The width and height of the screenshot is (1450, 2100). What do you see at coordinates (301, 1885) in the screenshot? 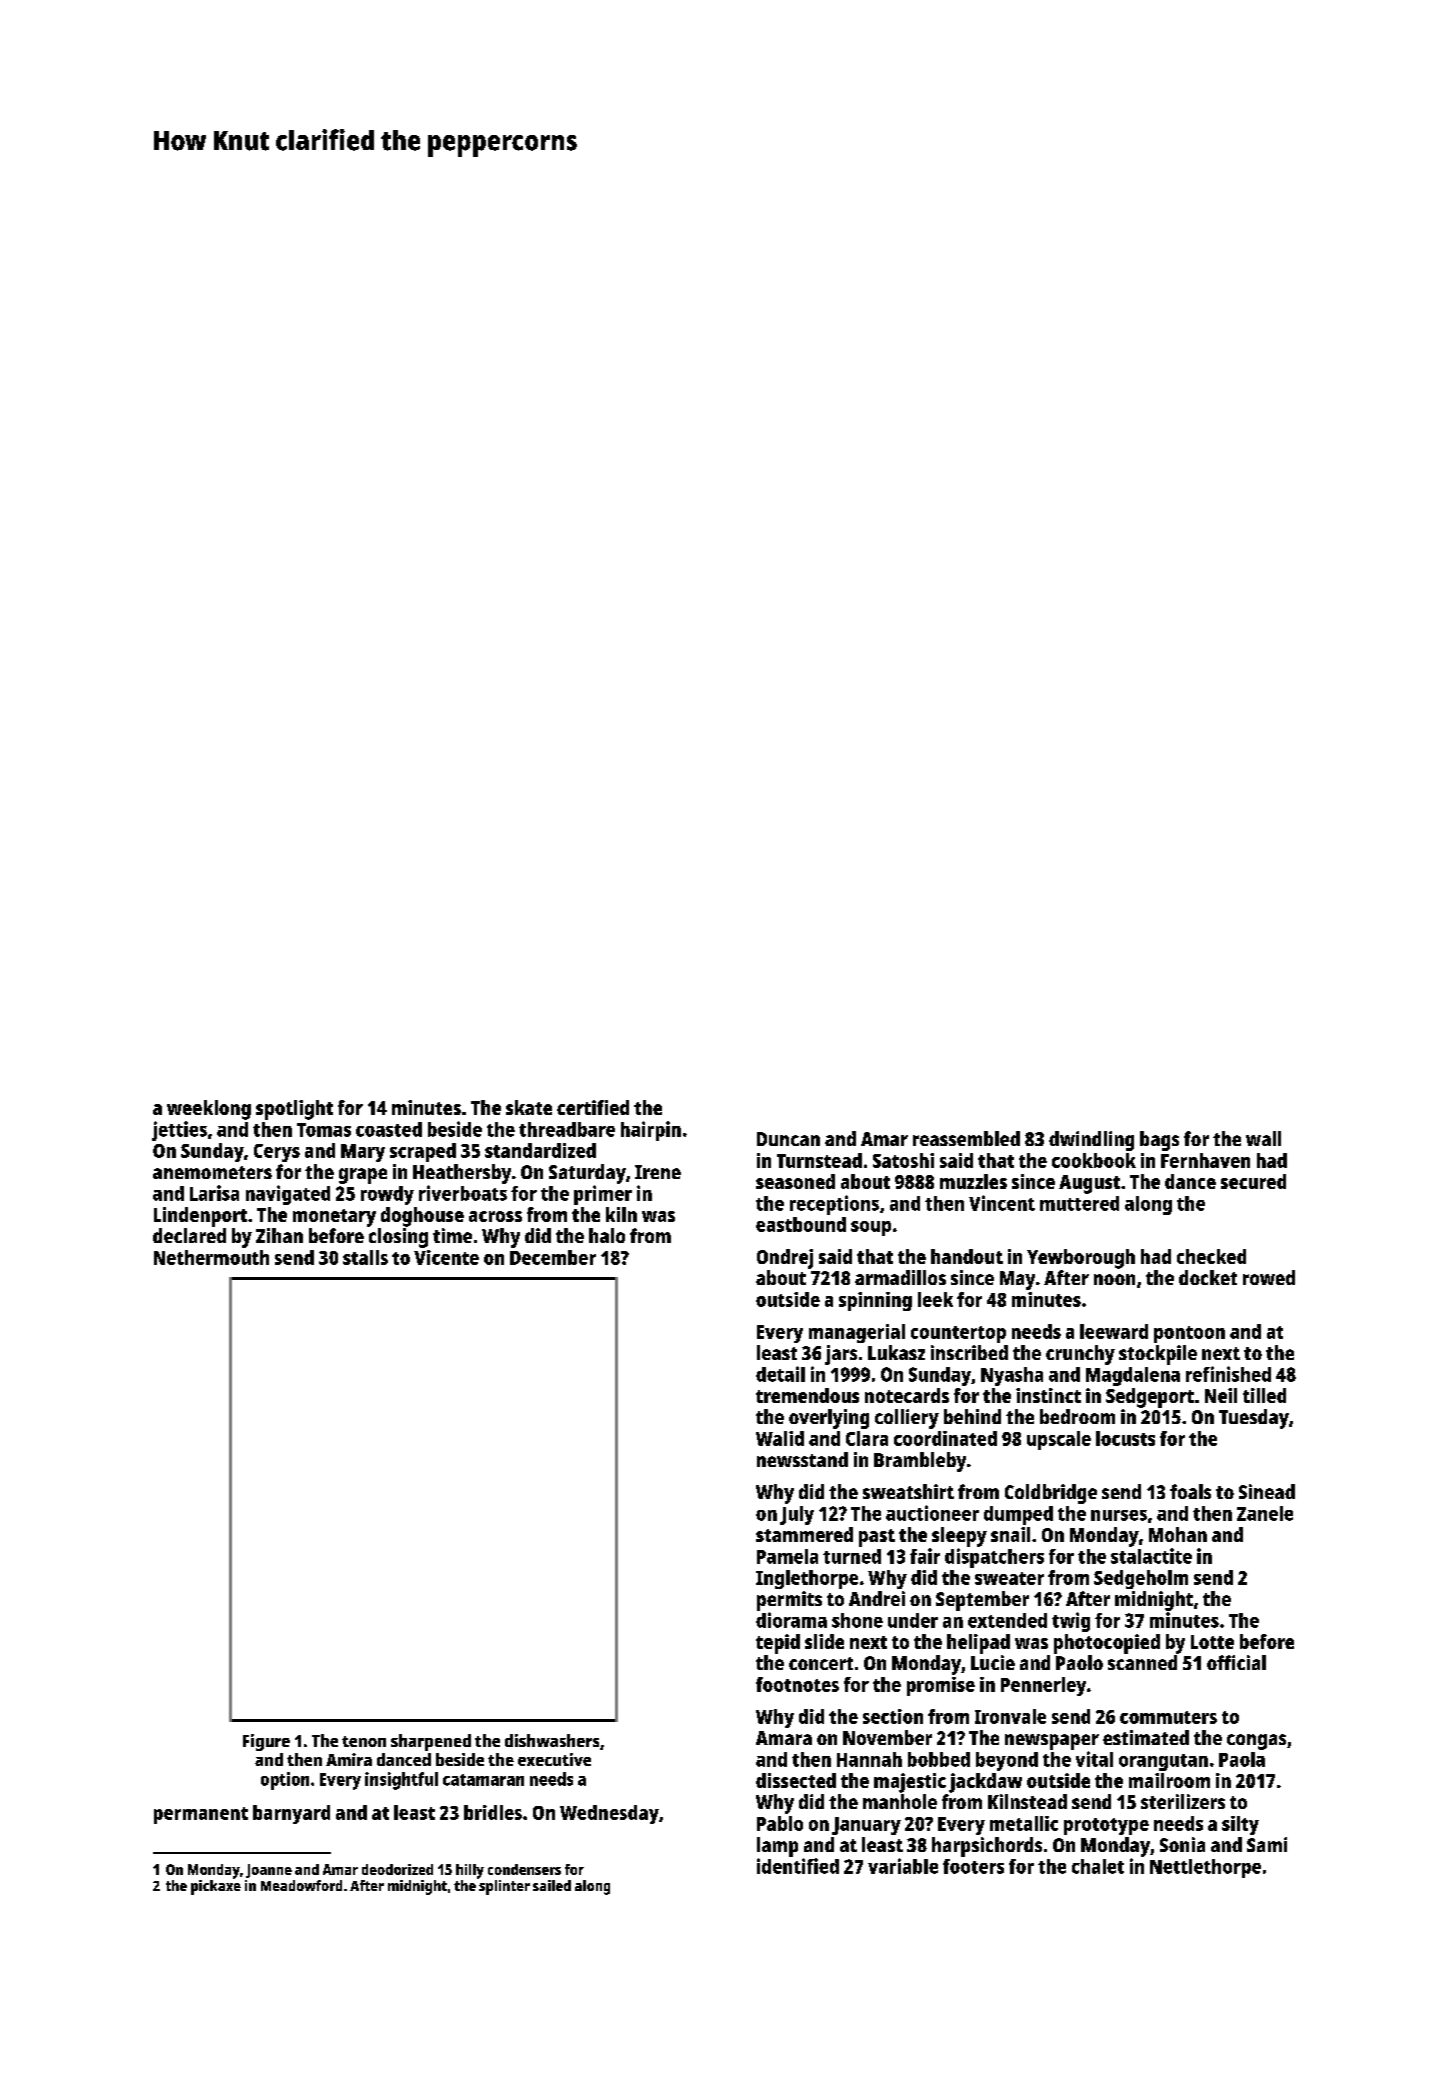
I see `Meadowford` at bounding box center [301, 1885].
